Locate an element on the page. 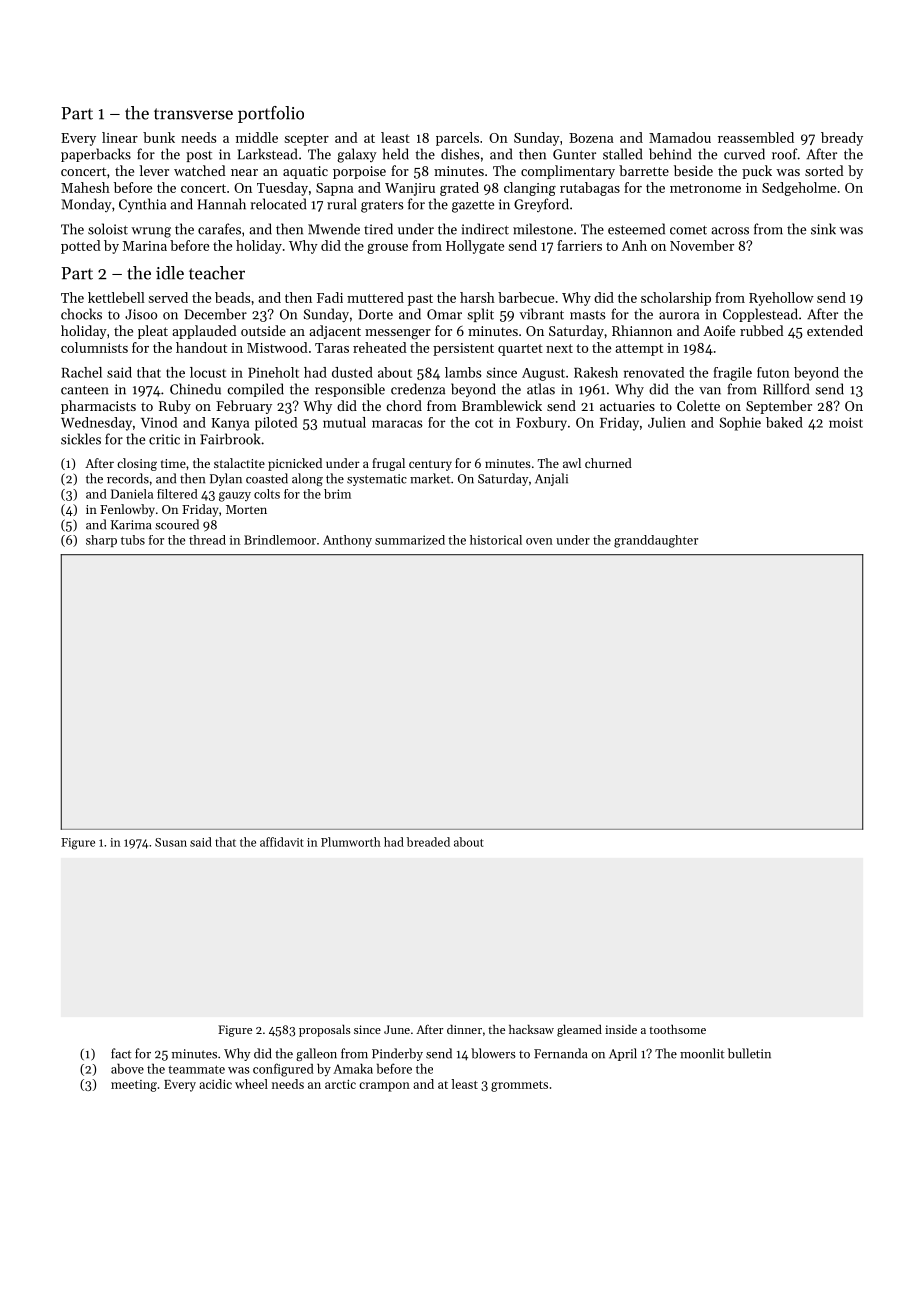 This image has height=1308, width=924. transverse is located at coordinates (193, 114).
